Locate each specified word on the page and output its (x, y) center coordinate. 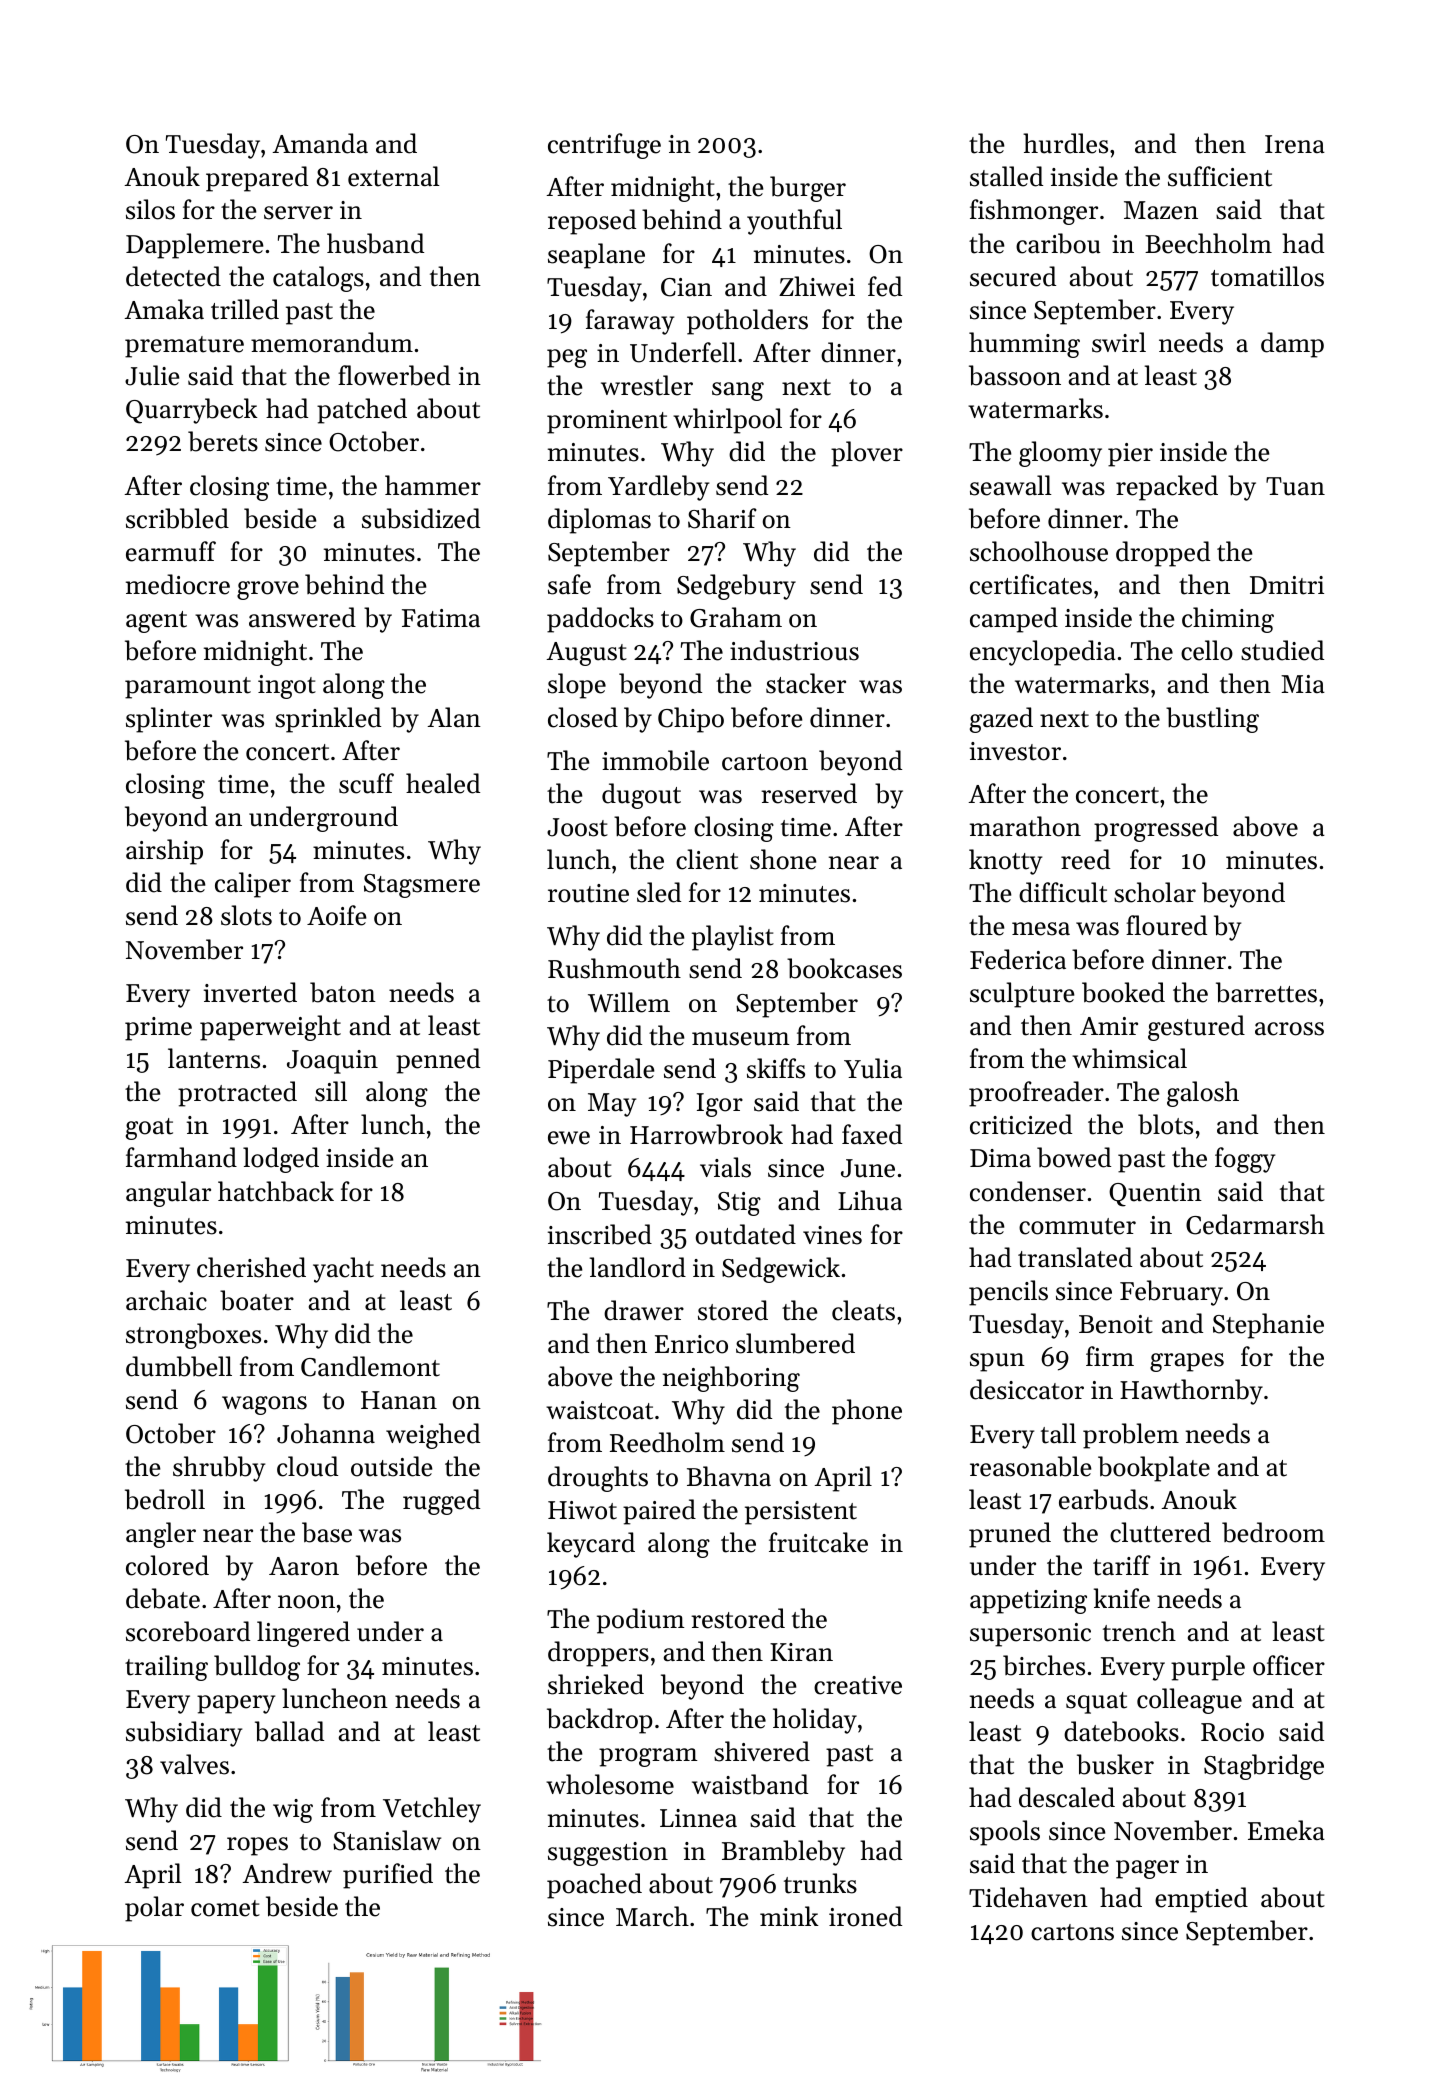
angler (161, 1535)
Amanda (320, 143)
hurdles (1065, 143)
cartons (1072, 1932)
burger (808, 189)
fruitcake (818, 1542)
